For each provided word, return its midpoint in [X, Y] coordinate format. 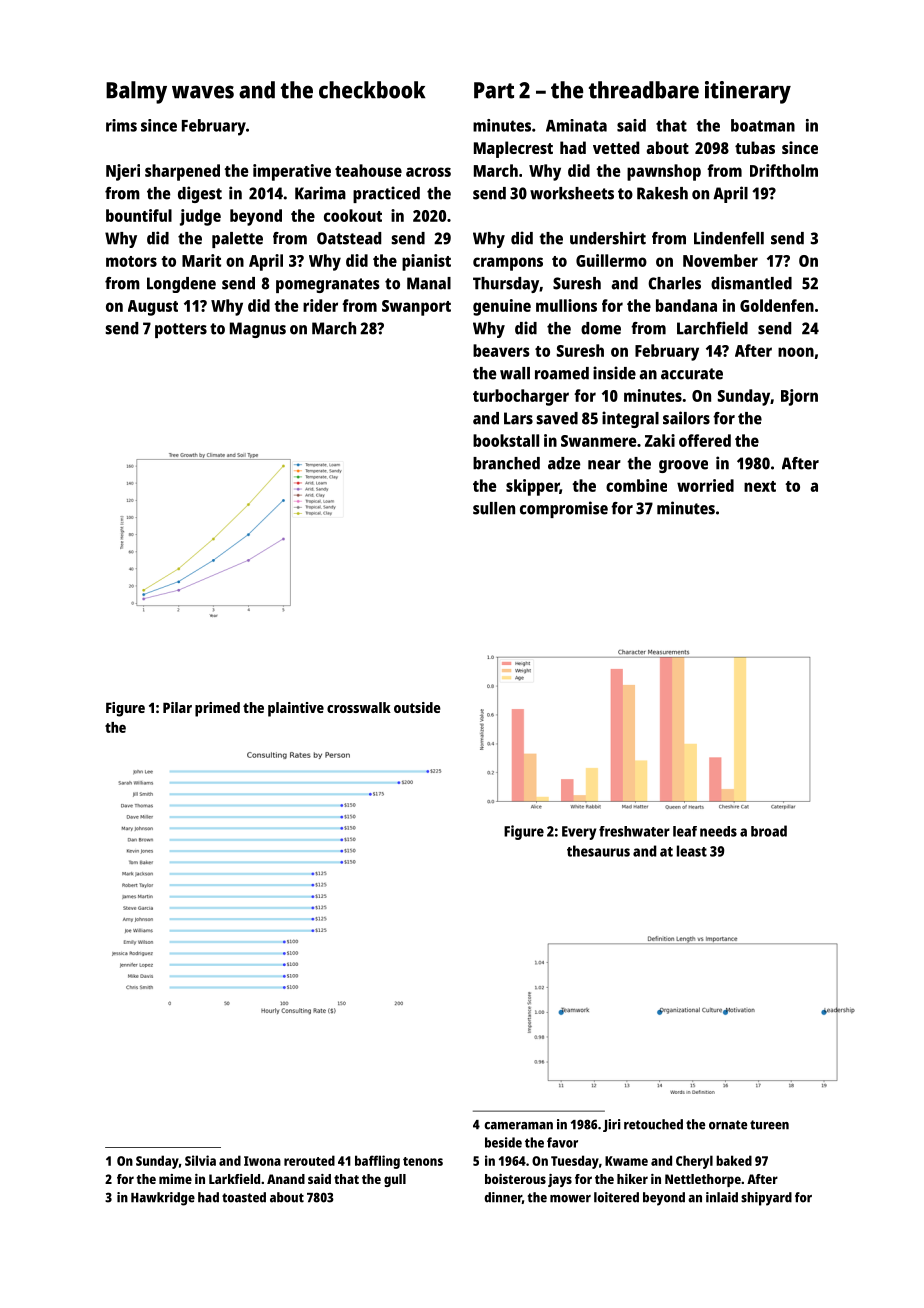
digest [200, 194]
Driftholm [784, 170]
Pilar [177, 707]
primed [217, 709]
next [760, 486]
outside [417, 707]
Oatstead [349, 238]
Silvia [200, 1160]
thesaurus [598, 851]
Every [579, 833]
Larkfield [234, 1179]
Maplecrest [513, 149]
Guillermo [611, 260]
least [692, 851]
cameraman [518, 1126]
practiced [386, 194]
